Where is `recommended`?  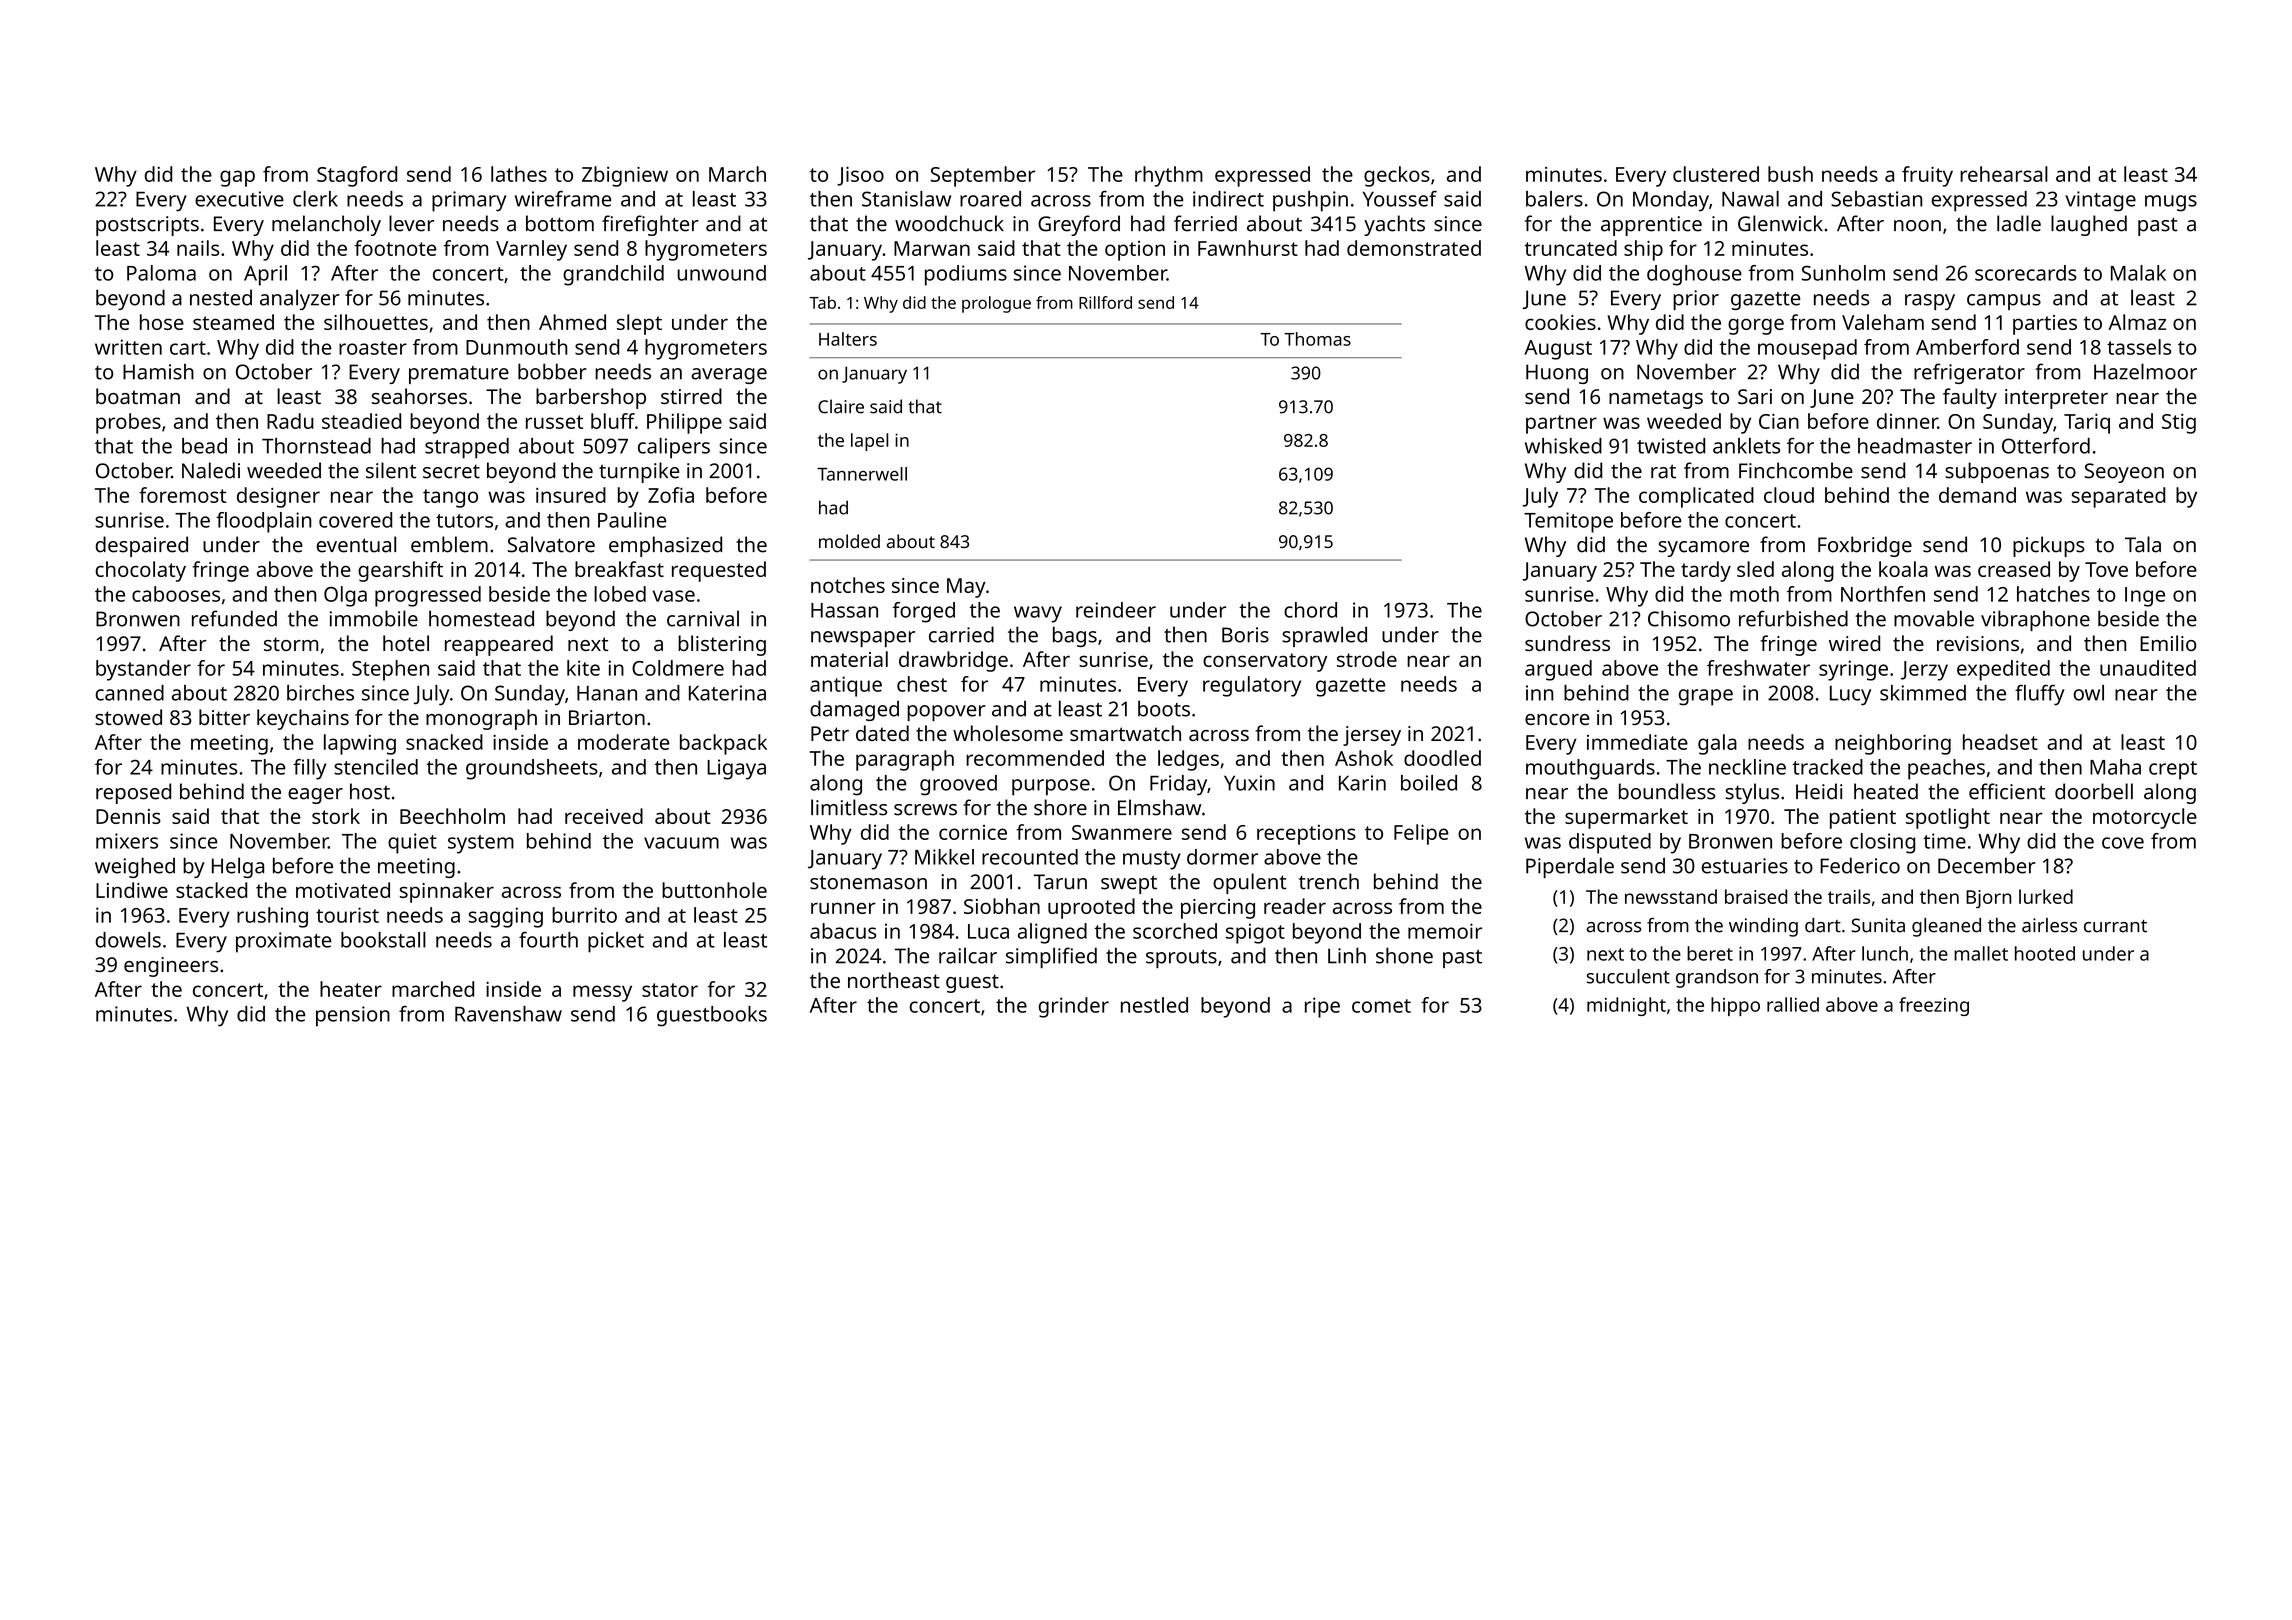 recommended is located at coordinates (1035, 758).
